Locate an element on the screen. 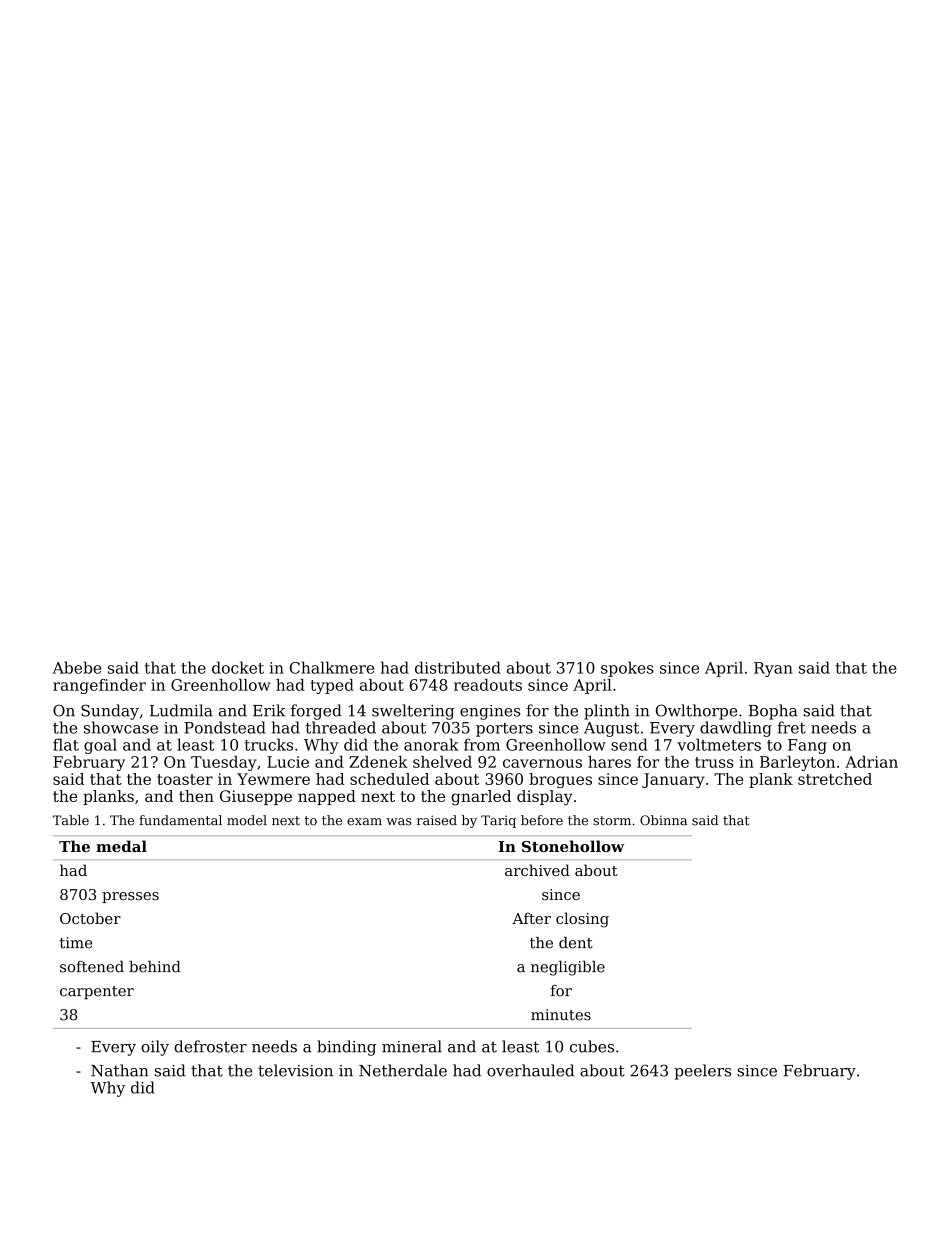  Barleyton is located at coordinates (797, 763).
